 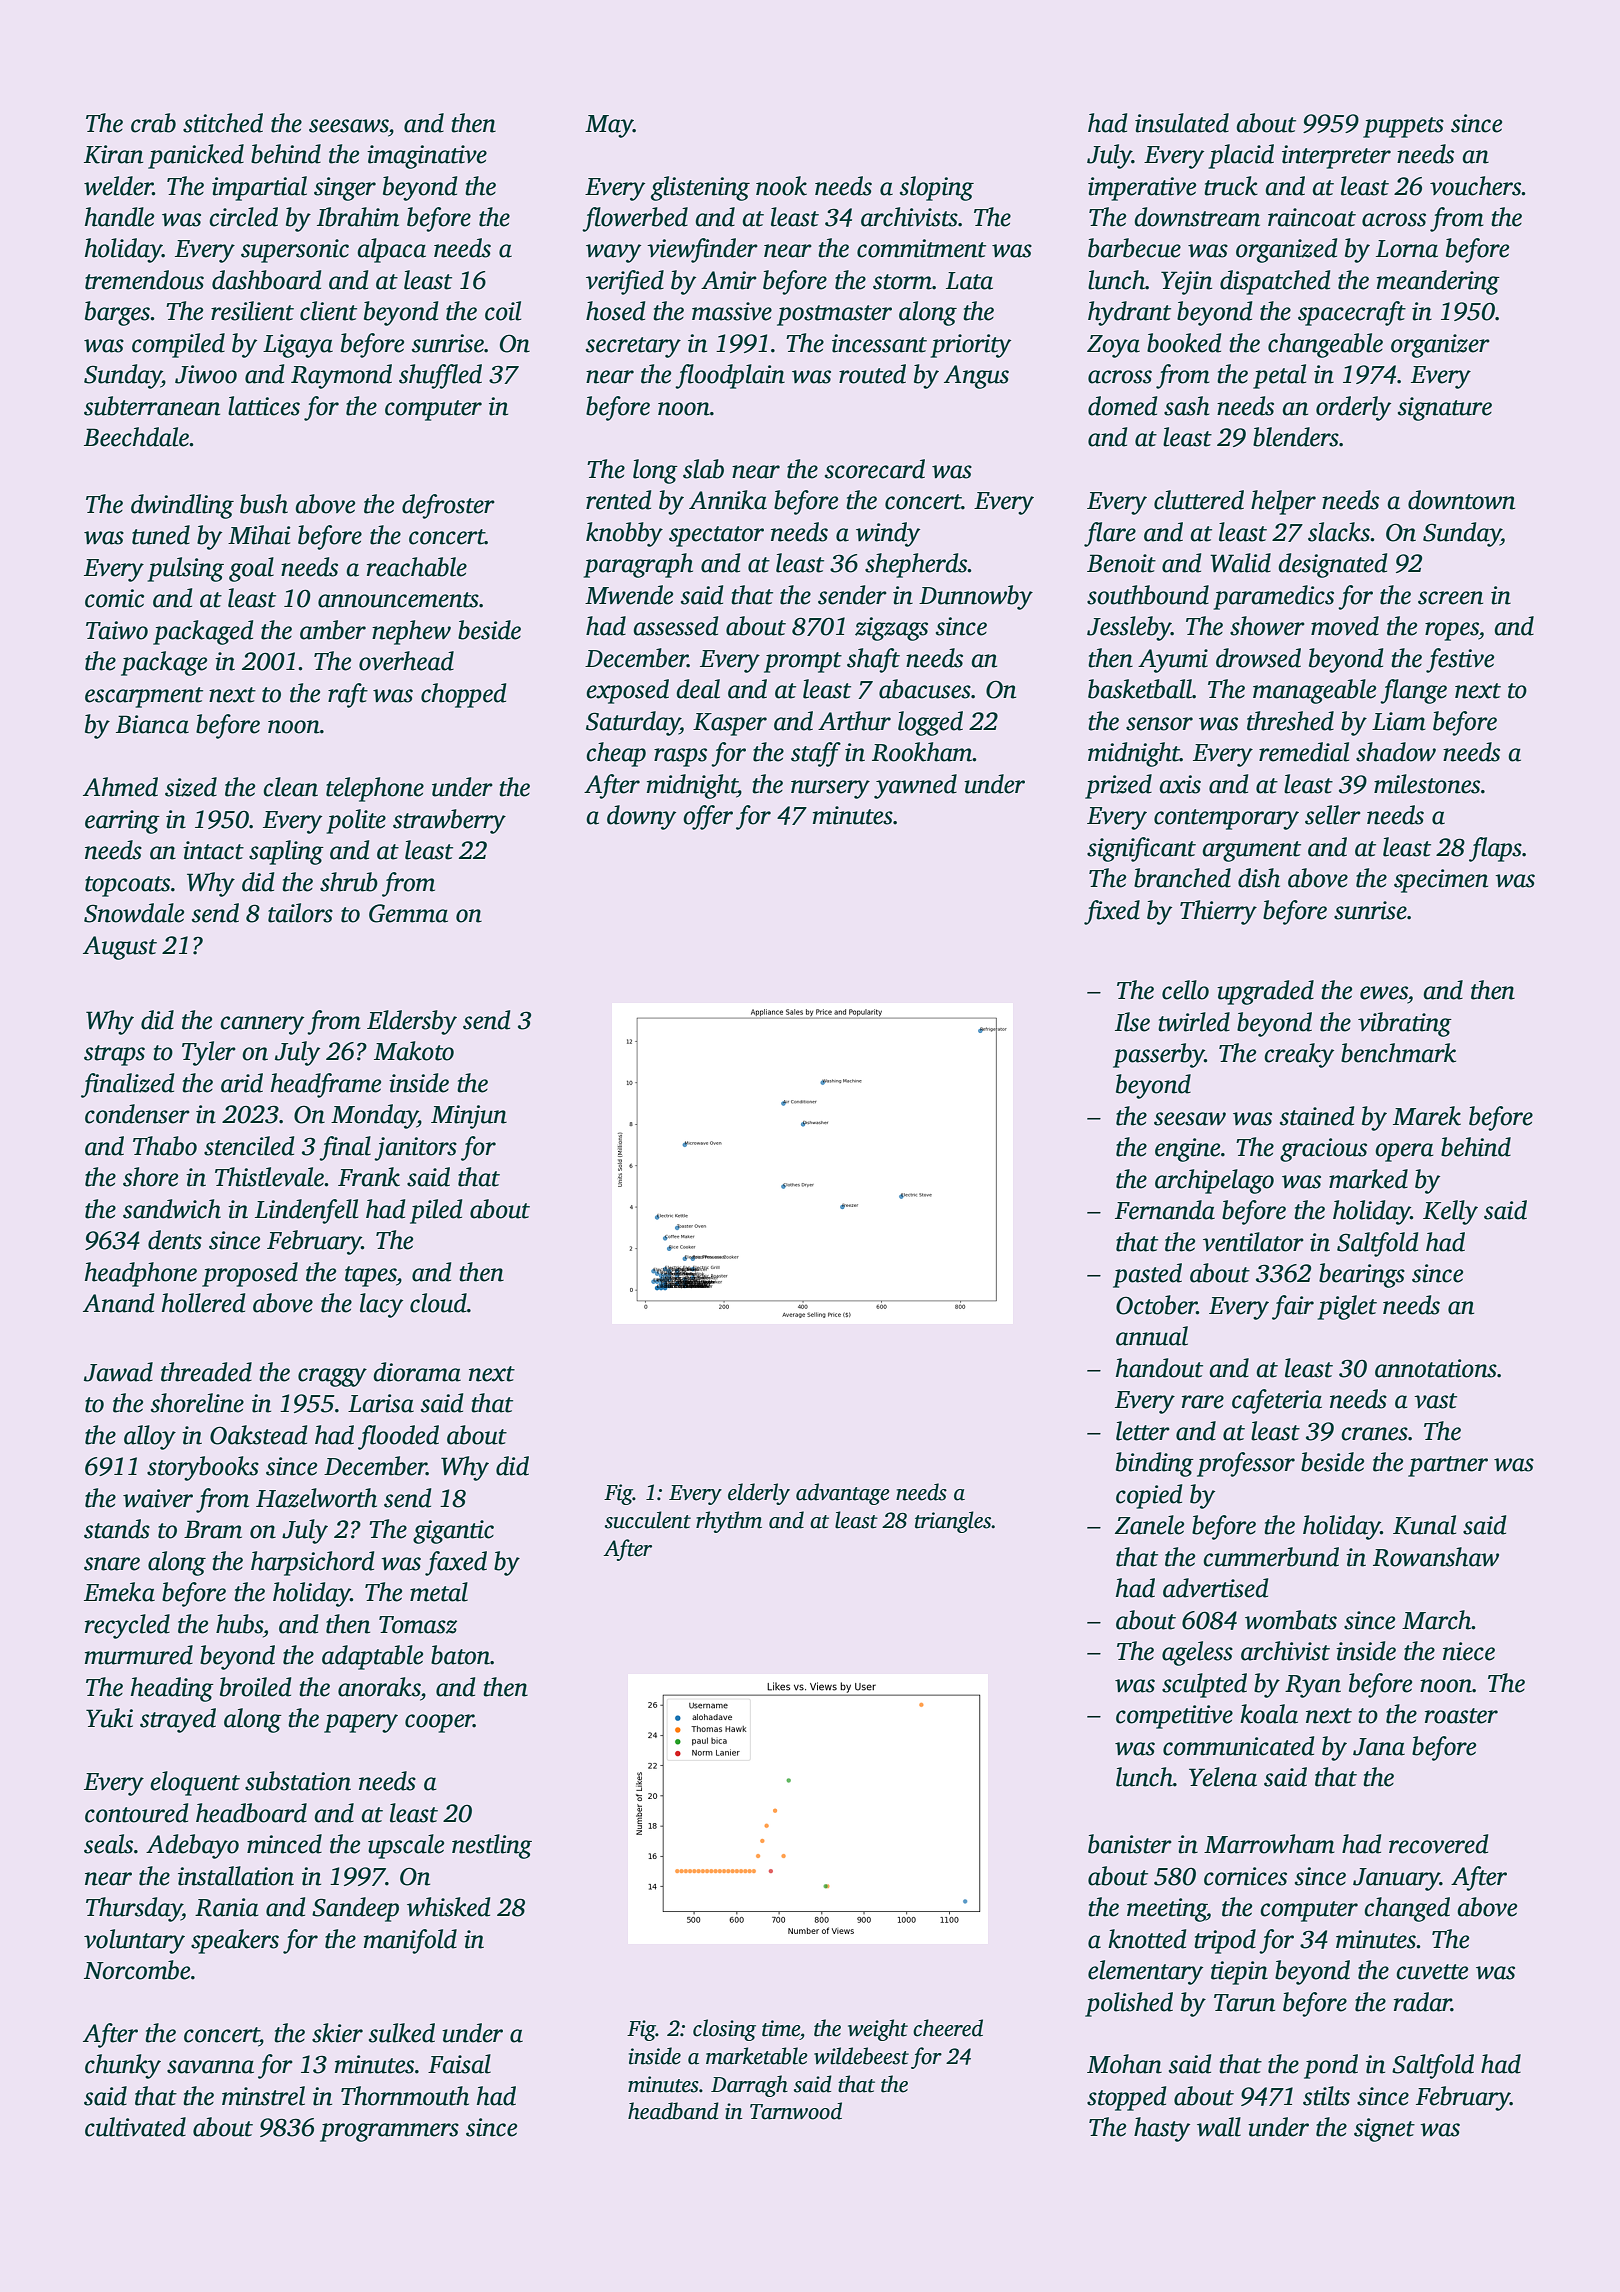 I want to click on shepherds, so click(x=916, y=565).
